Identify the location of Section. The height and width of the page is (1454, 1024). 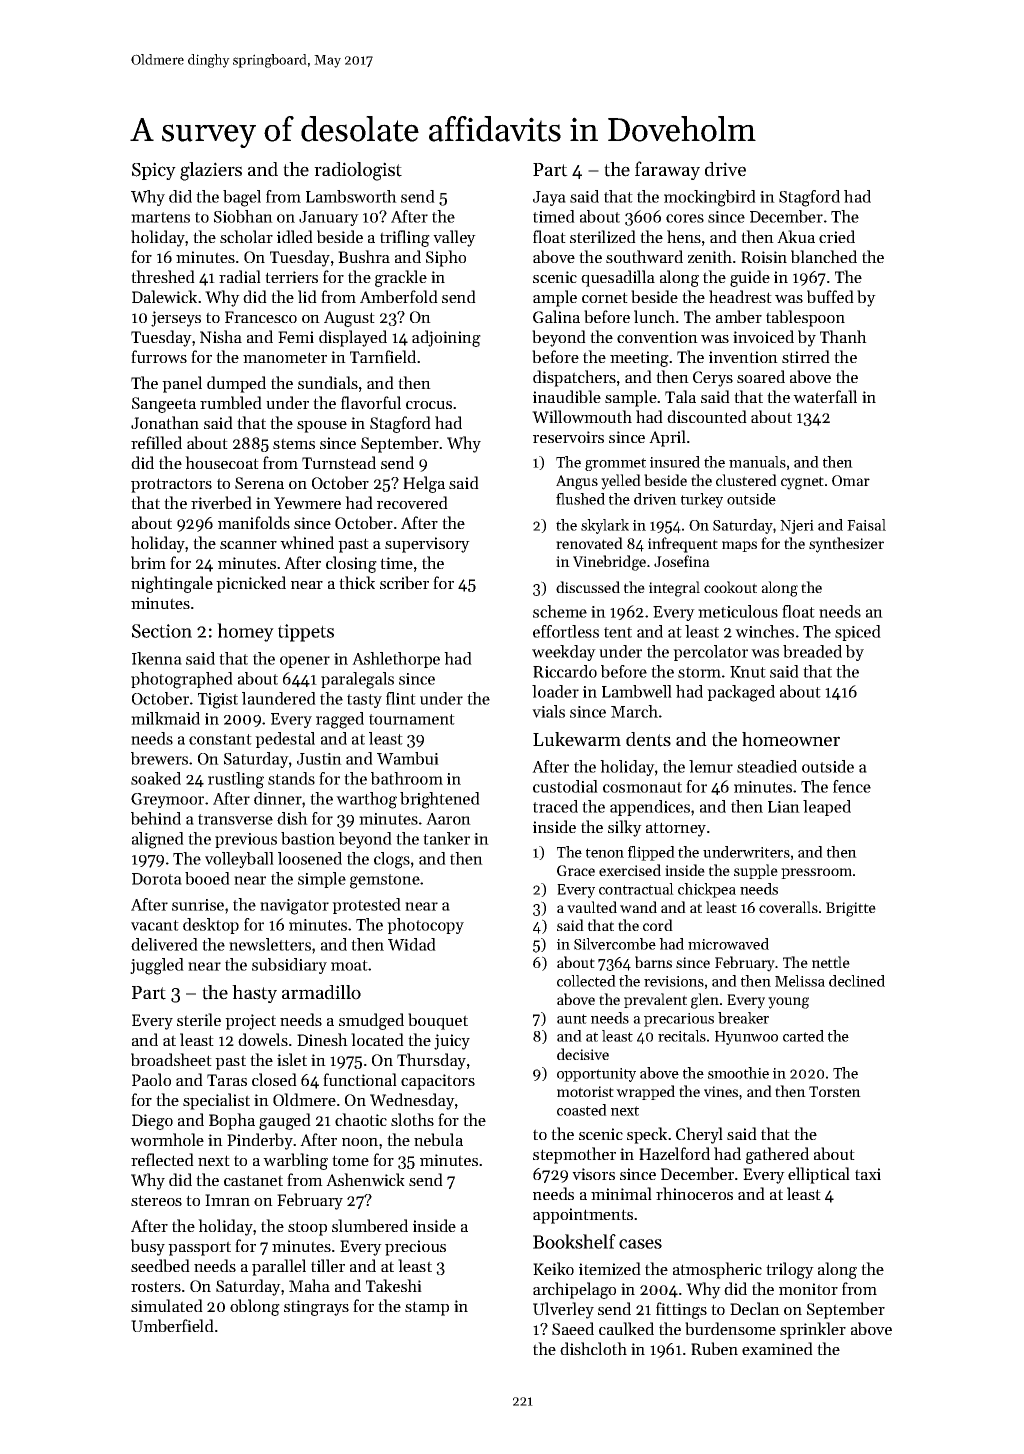
(162, 631).
